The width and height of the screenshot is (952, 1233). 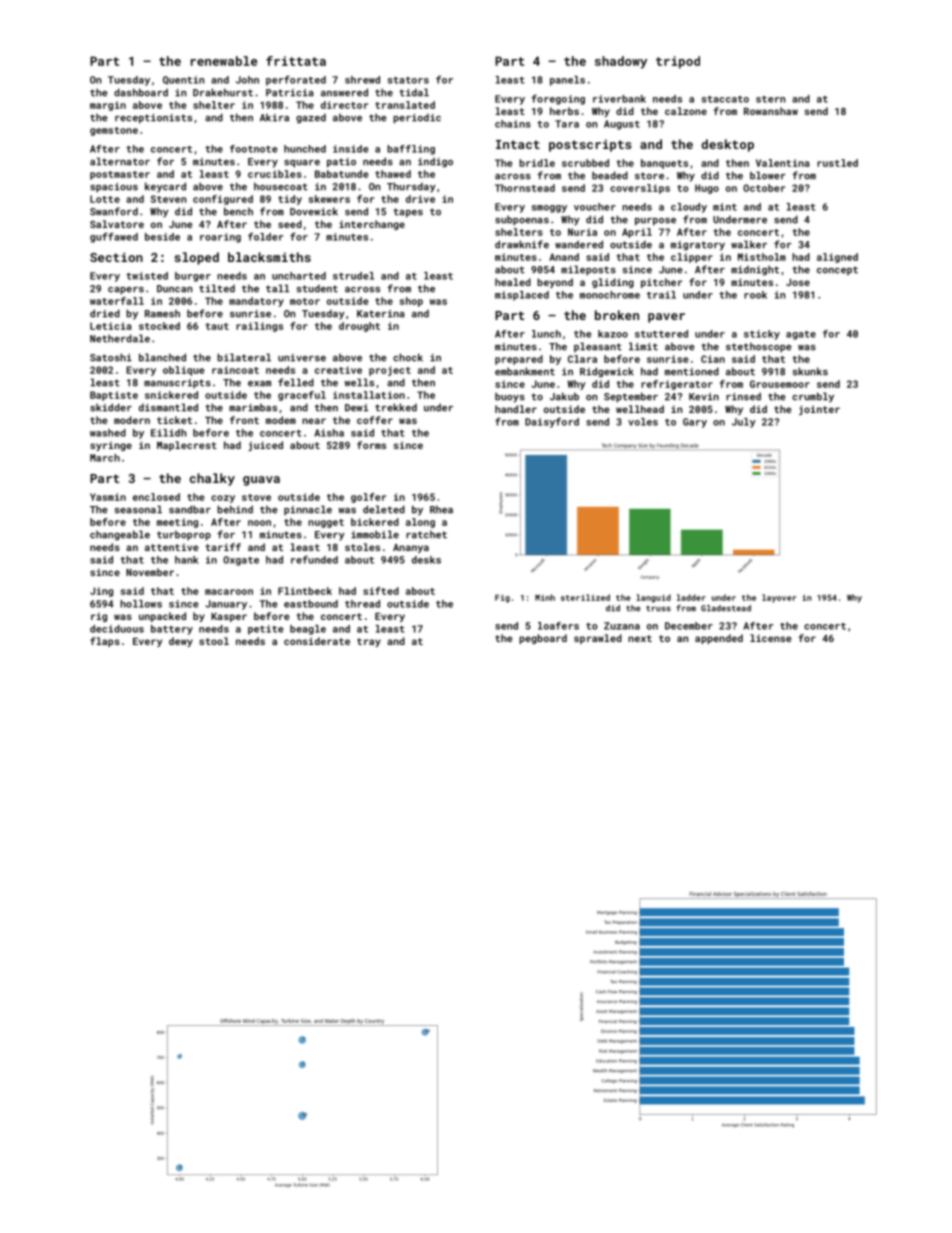 What do you see at coordinates (435, 162) in the screenshot?
I see `indigo` at bounding box center [435, 162].
